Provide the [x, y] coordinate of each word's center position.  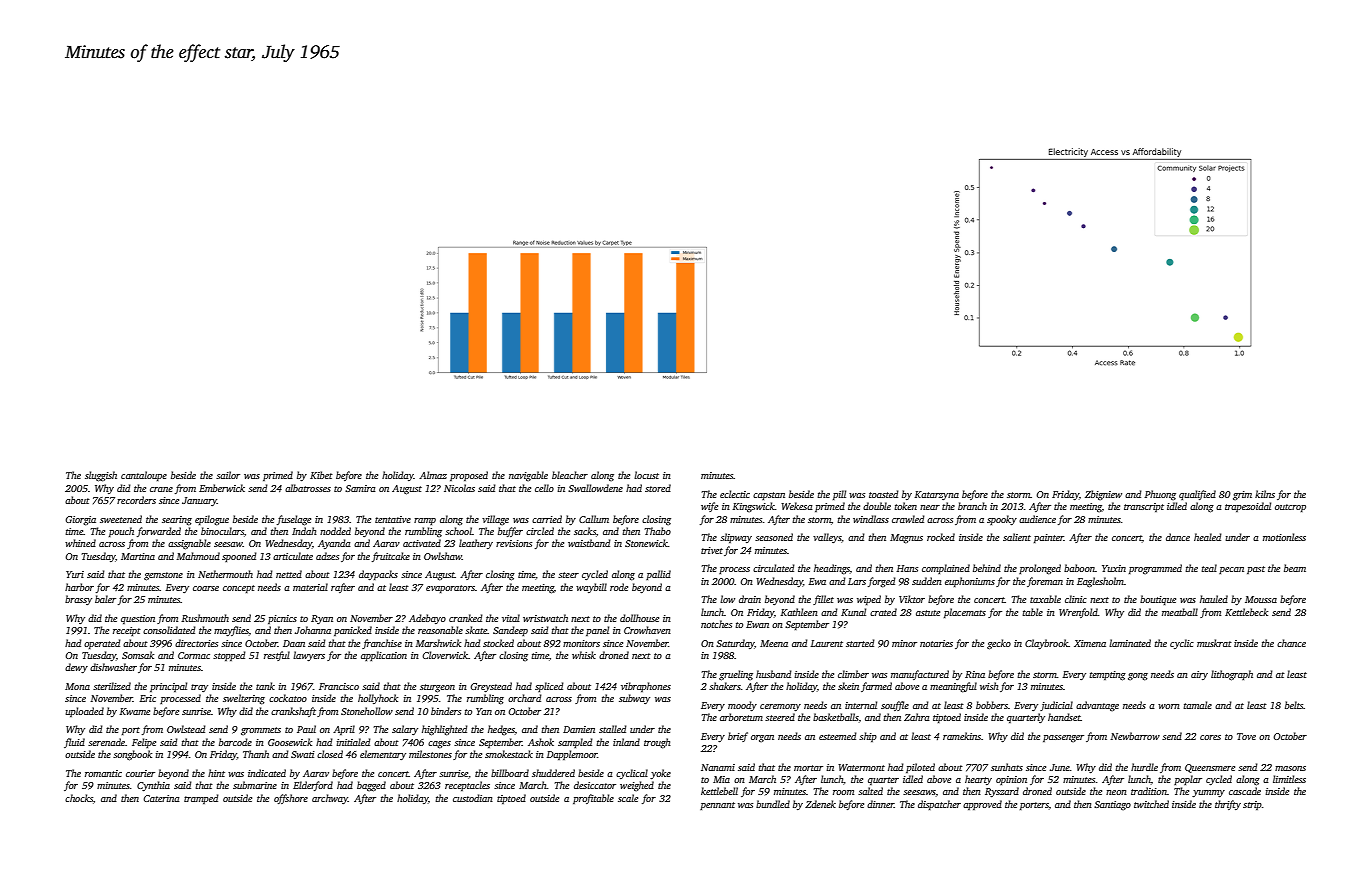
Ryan [322, 619]
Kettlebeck [1246, 612]
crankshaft [293, 712]
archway [330, 799]
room [843, 792]
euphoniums [970, 582]
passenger [1063, 738]
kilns [1265, 494]
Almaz [433, 475]
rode [619, 587]
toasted [884, 494]
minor [904, 643]
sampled [575, 743]
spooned [239, 557]
